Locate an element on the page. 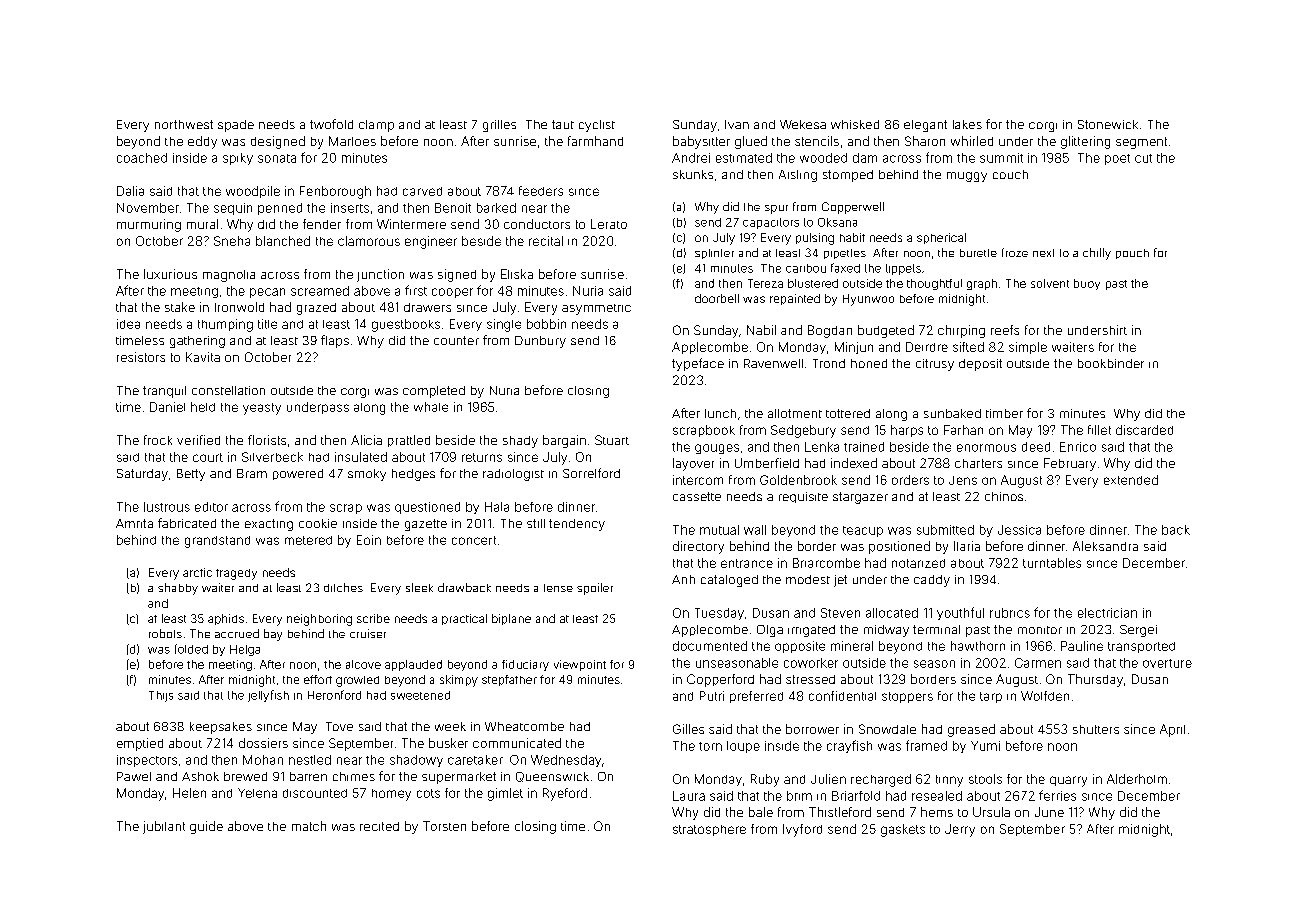  extended is located at coordinates (1131, 480).
